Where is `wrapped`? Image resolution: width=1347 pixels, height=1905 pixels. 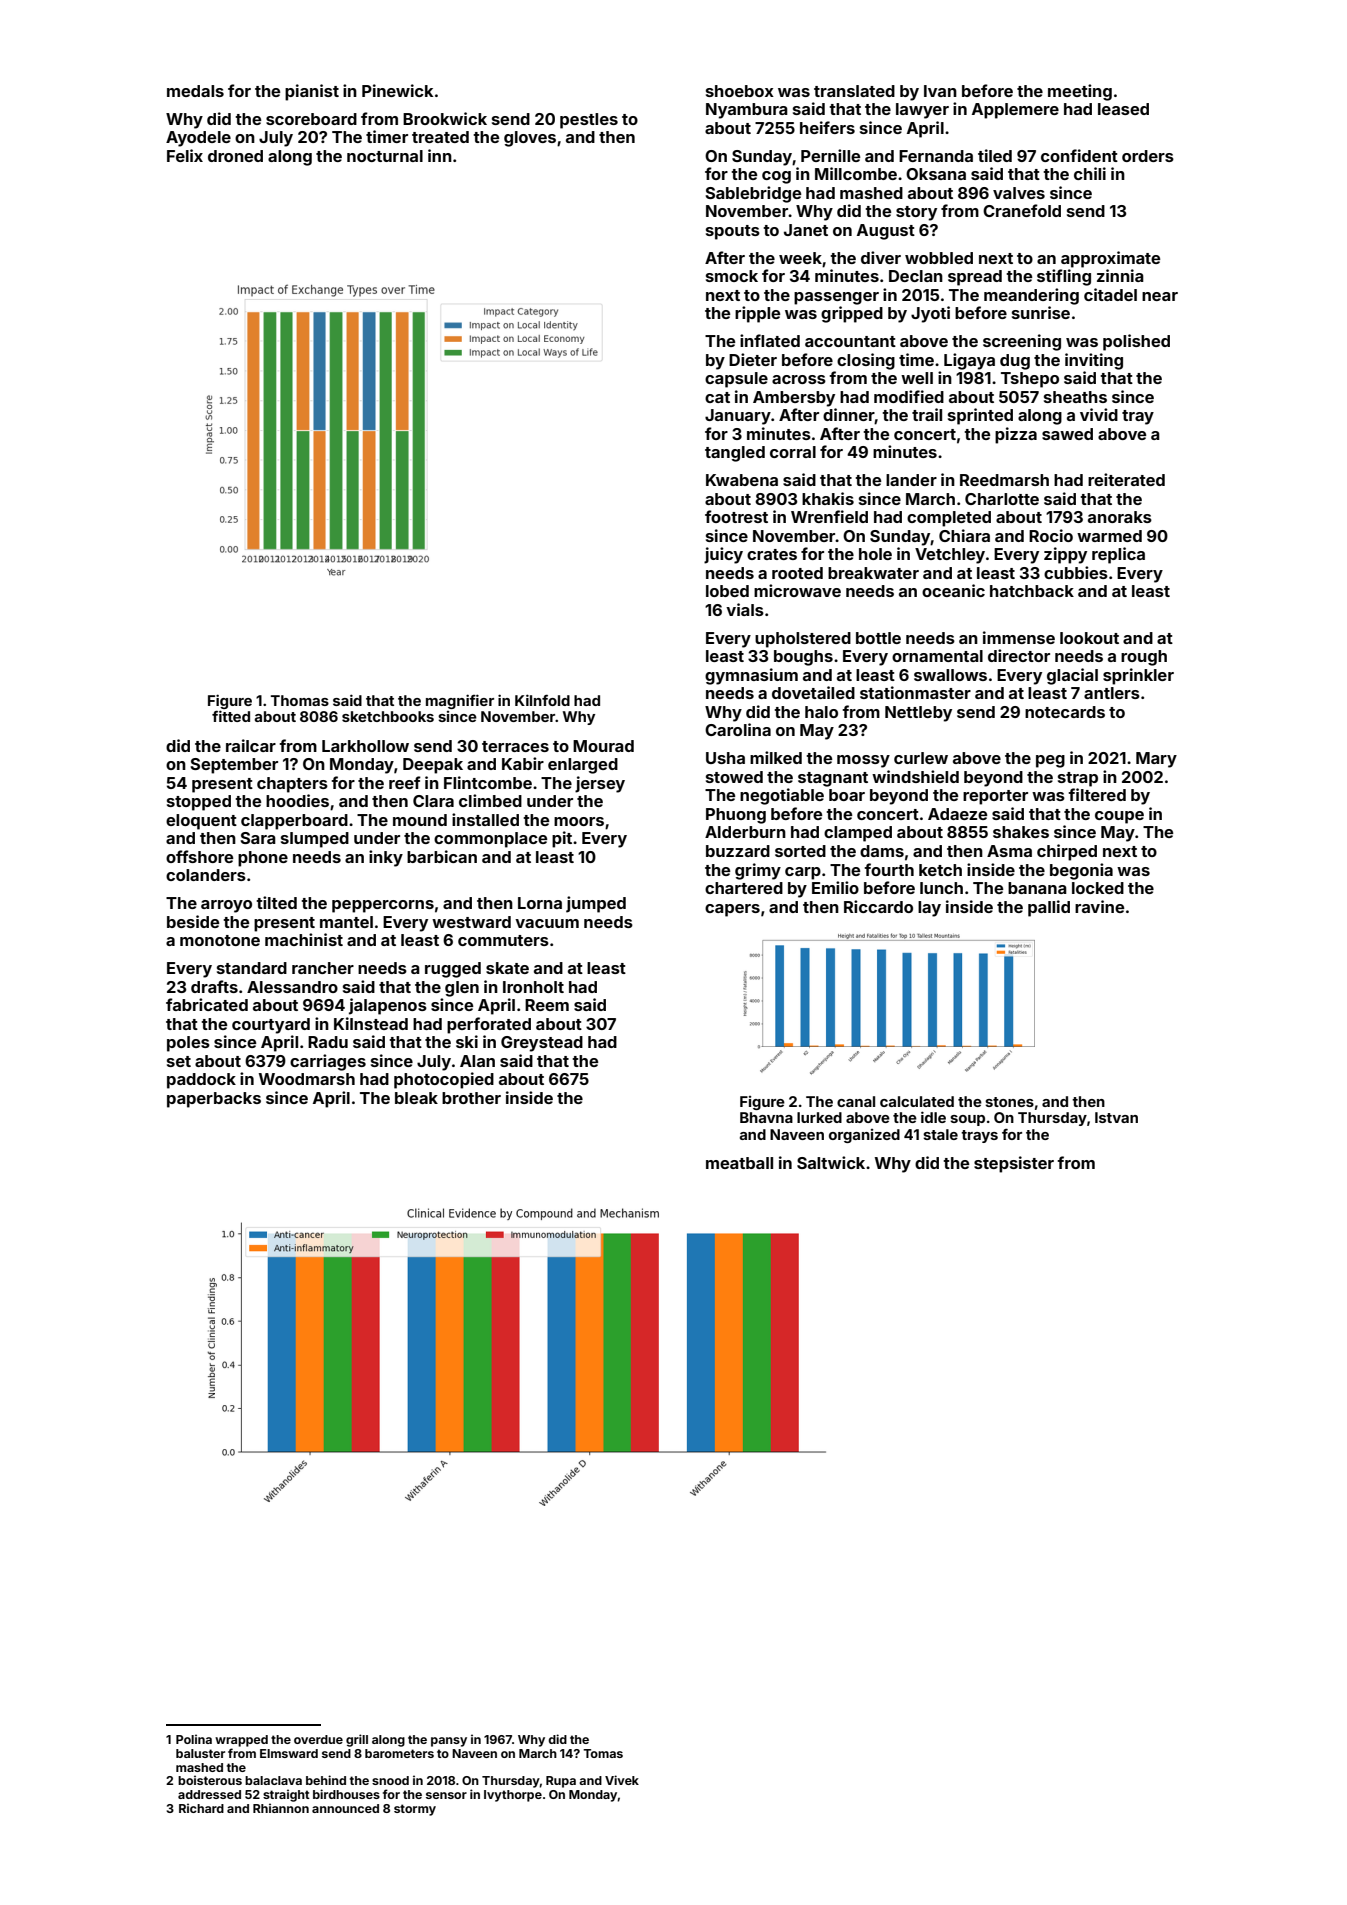 wrapped is located at coordinates (241, 1741).
